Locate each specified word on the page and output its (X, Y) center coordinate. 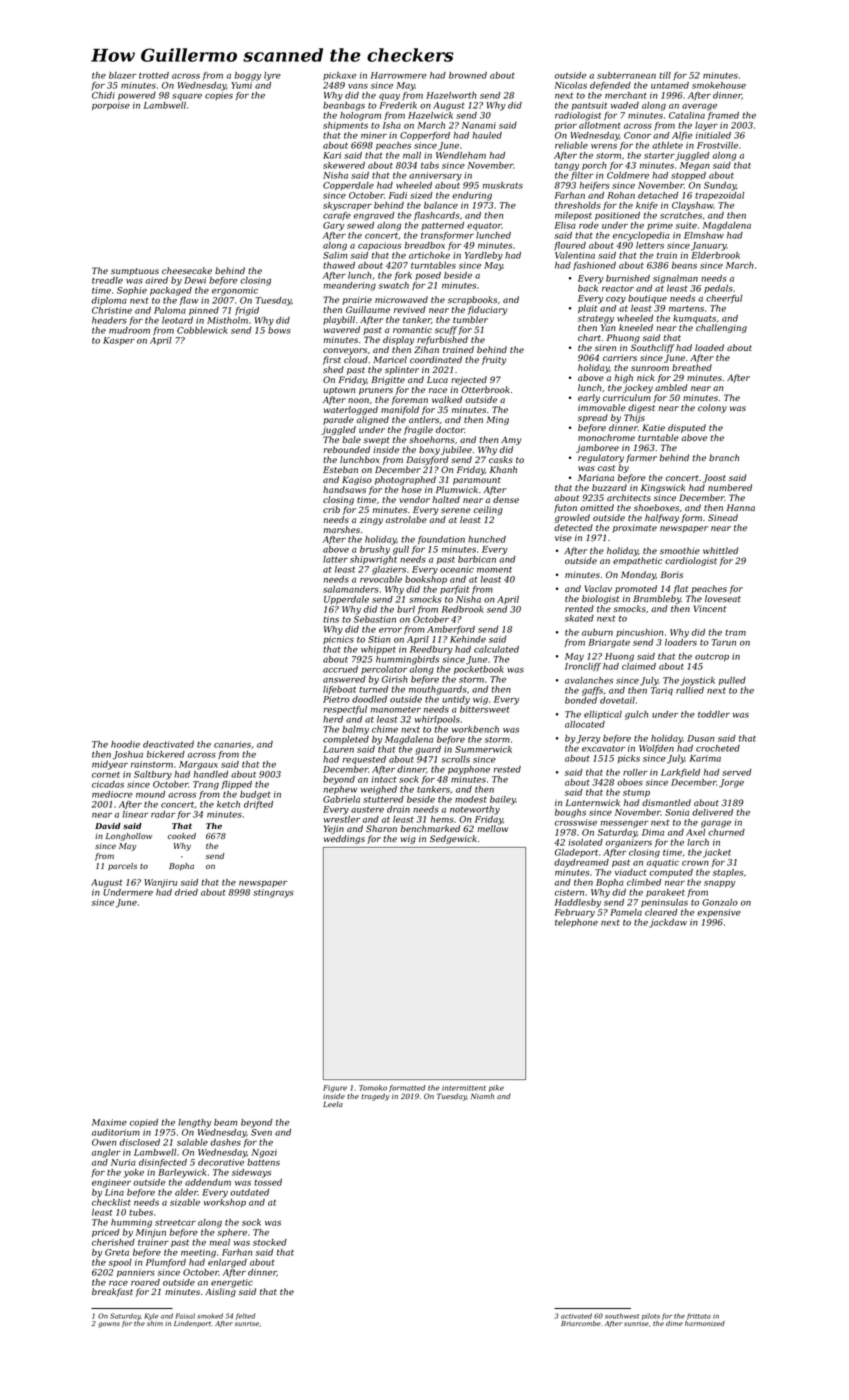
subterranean (626, 75)
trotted (154, 75)
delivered (712, 812)
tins (331, 619)
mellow (493, 828)
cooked (182, 836)
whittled (720, 550)
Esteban (340, 469)
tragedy (375, 1097)
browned (468, 75)
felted (245, 1316)
